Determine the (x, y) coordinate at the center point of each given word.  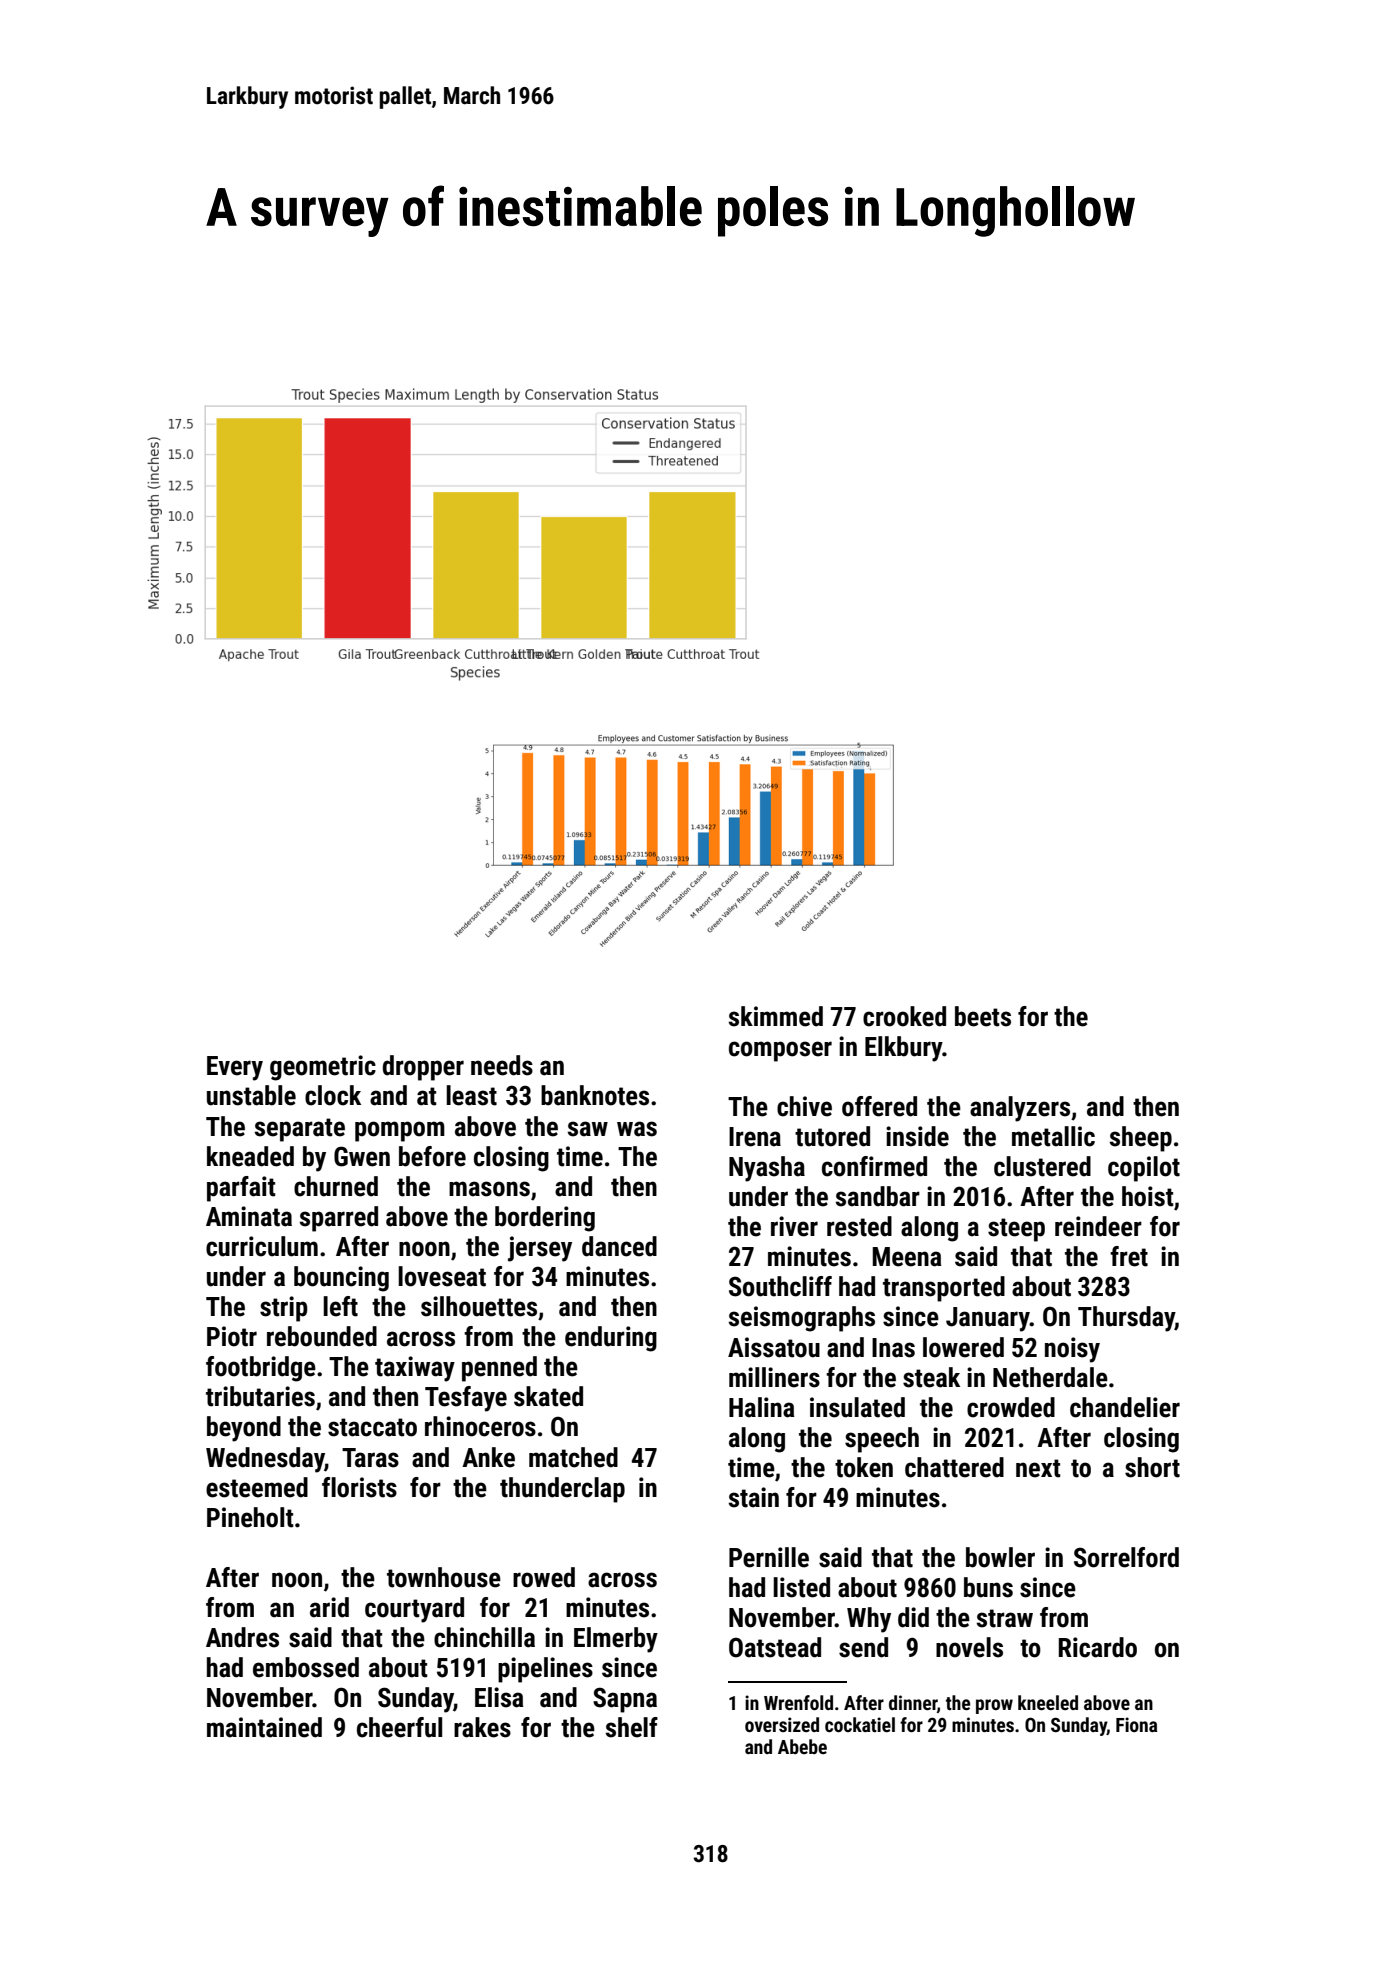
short (1152, 1467)
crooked (904, 1016)
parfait (241, 1189)
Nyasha (767, 1169)
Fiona (1136, 1724)
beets (983, 1016)
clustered (1042, 1166)
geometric (323, 1068)
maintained (264, 1727)
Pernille (769, 1557)
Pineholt (250, 1517)
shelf (632, 1727)
